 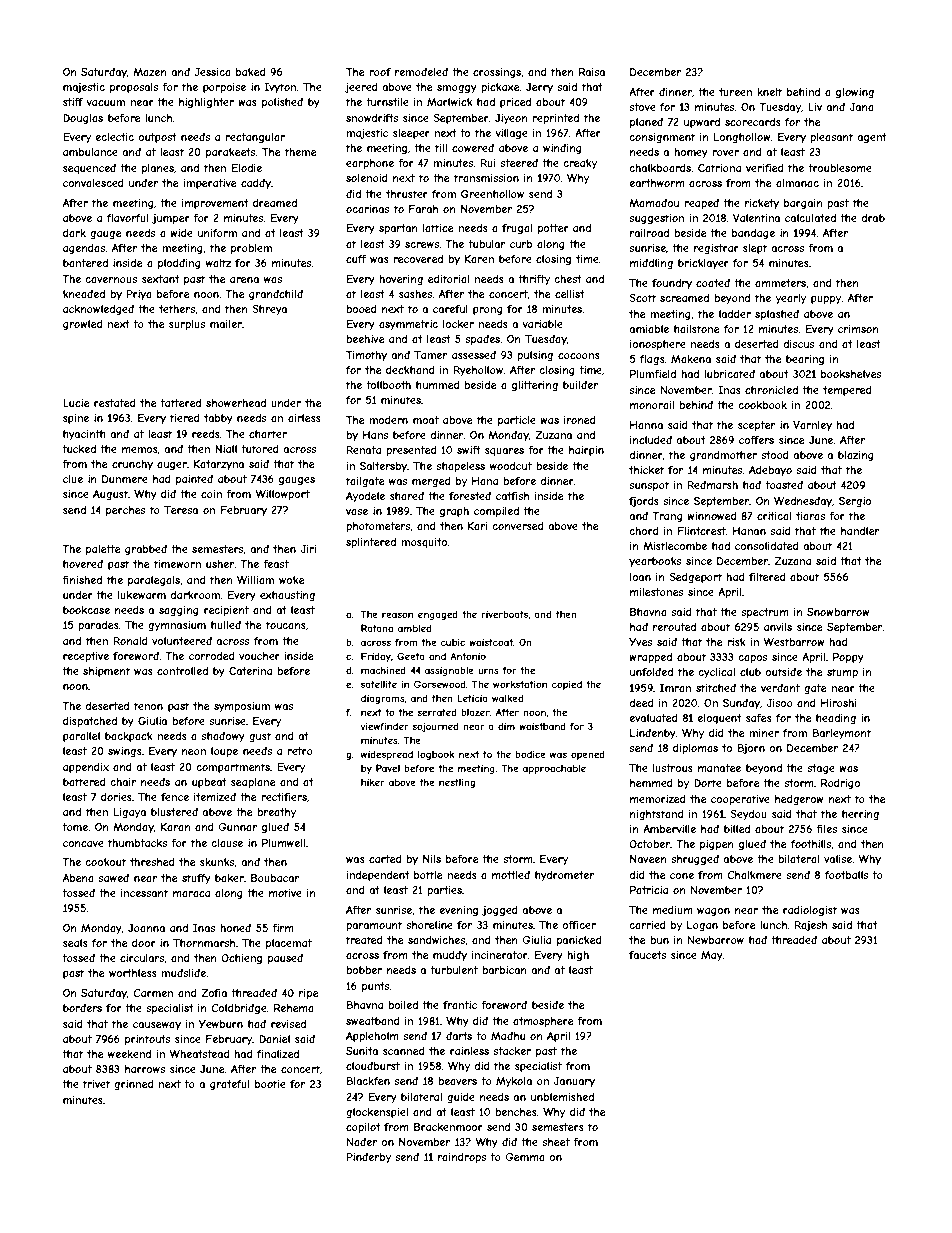 I want to click on spectrum, so click(x=765, y=613).
